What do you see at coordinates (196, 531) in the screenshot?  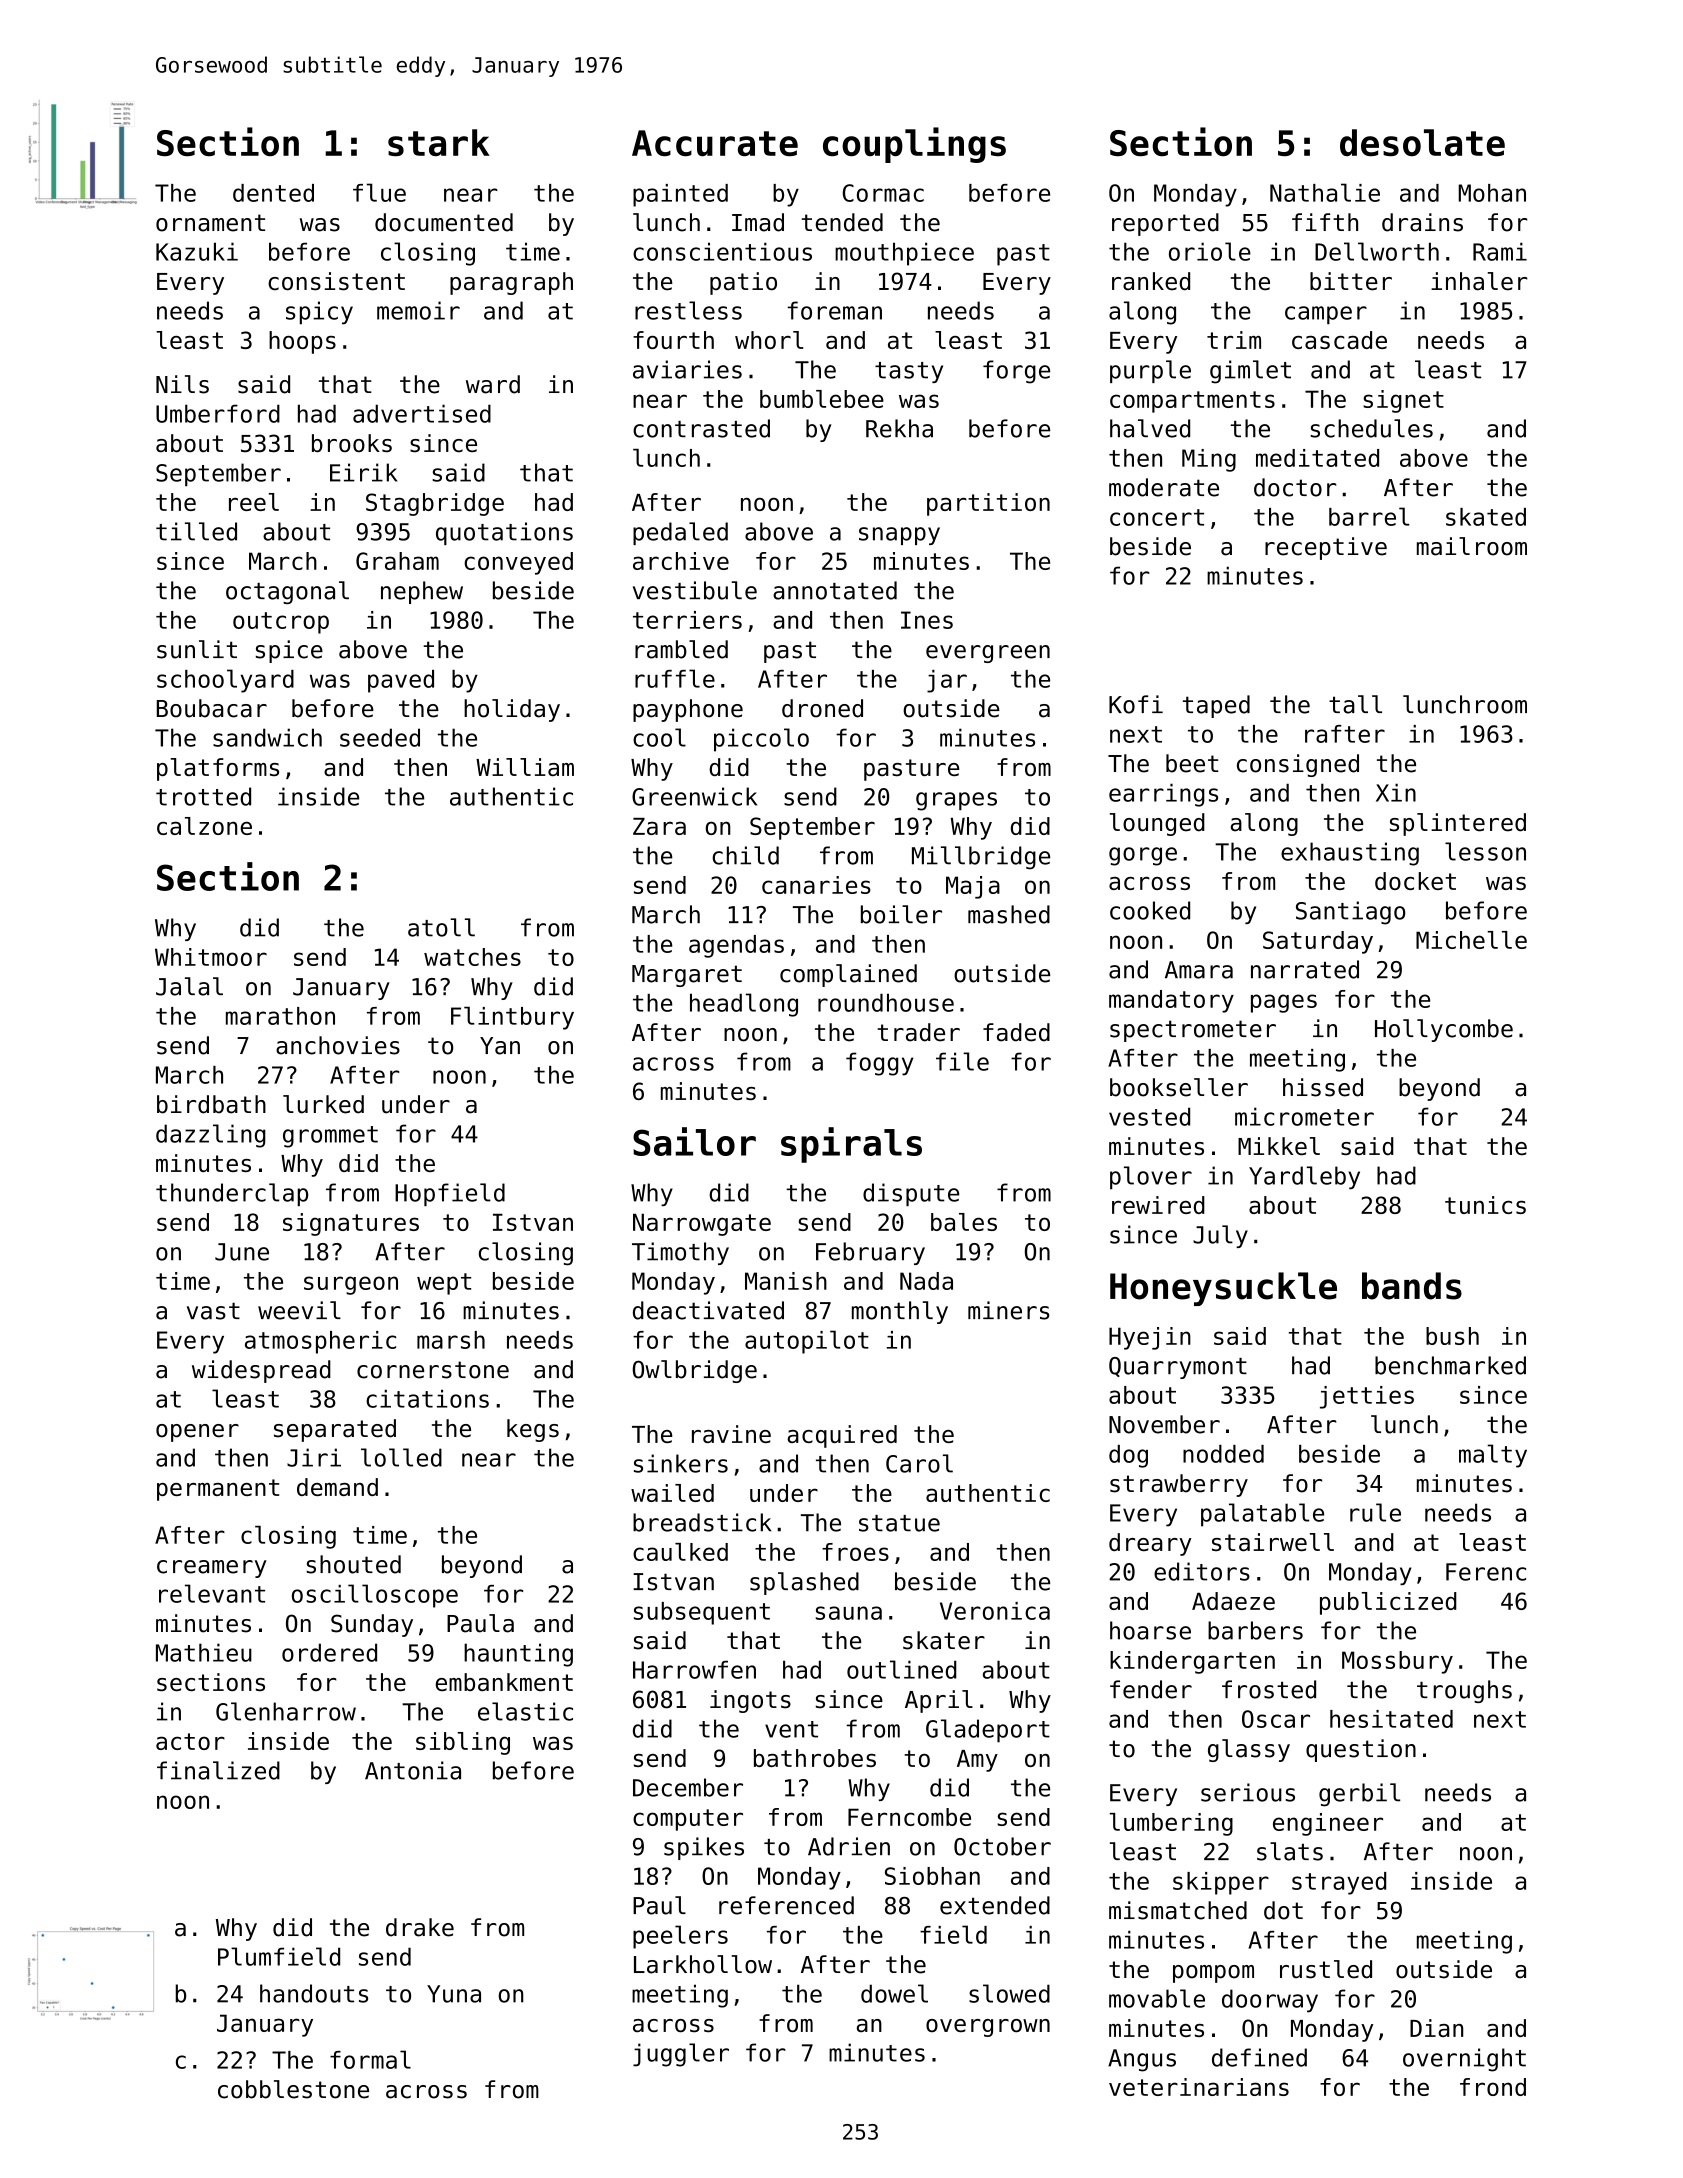 I see `tilled` at bounding box center [196, 531].
